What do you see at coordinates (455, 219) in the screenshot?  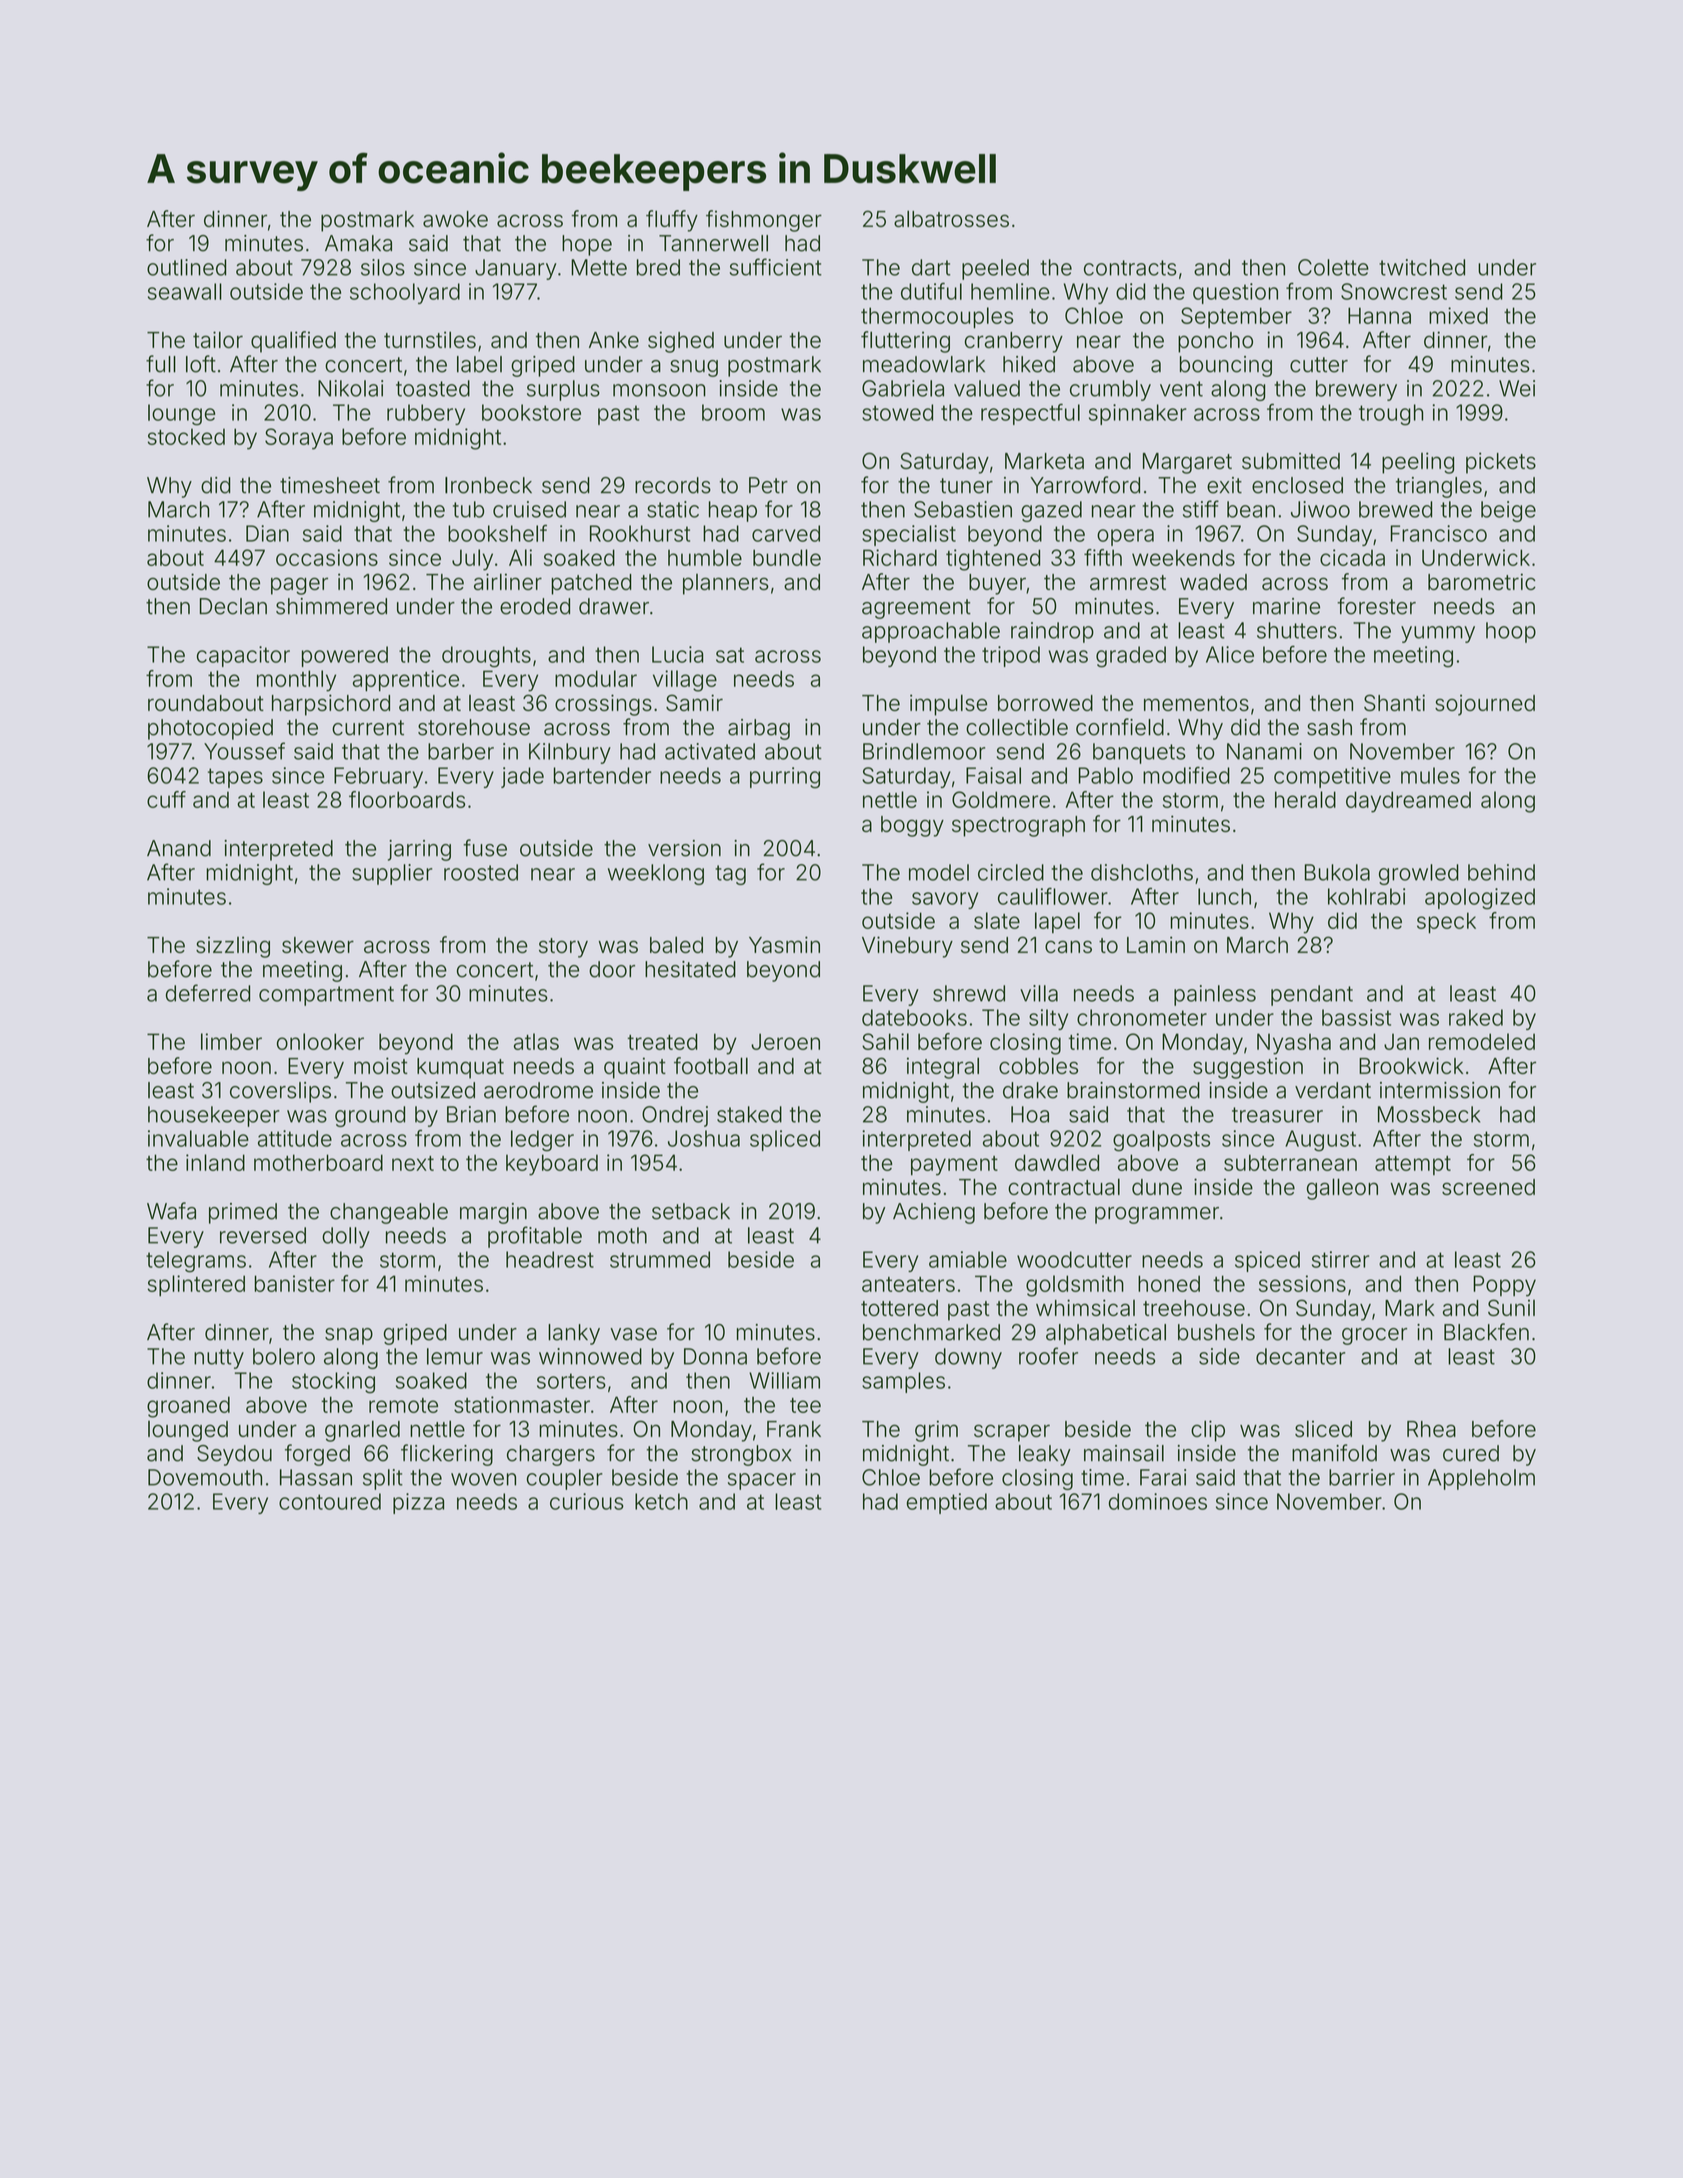 I see `awoke` at bounding box center [455, 219].
